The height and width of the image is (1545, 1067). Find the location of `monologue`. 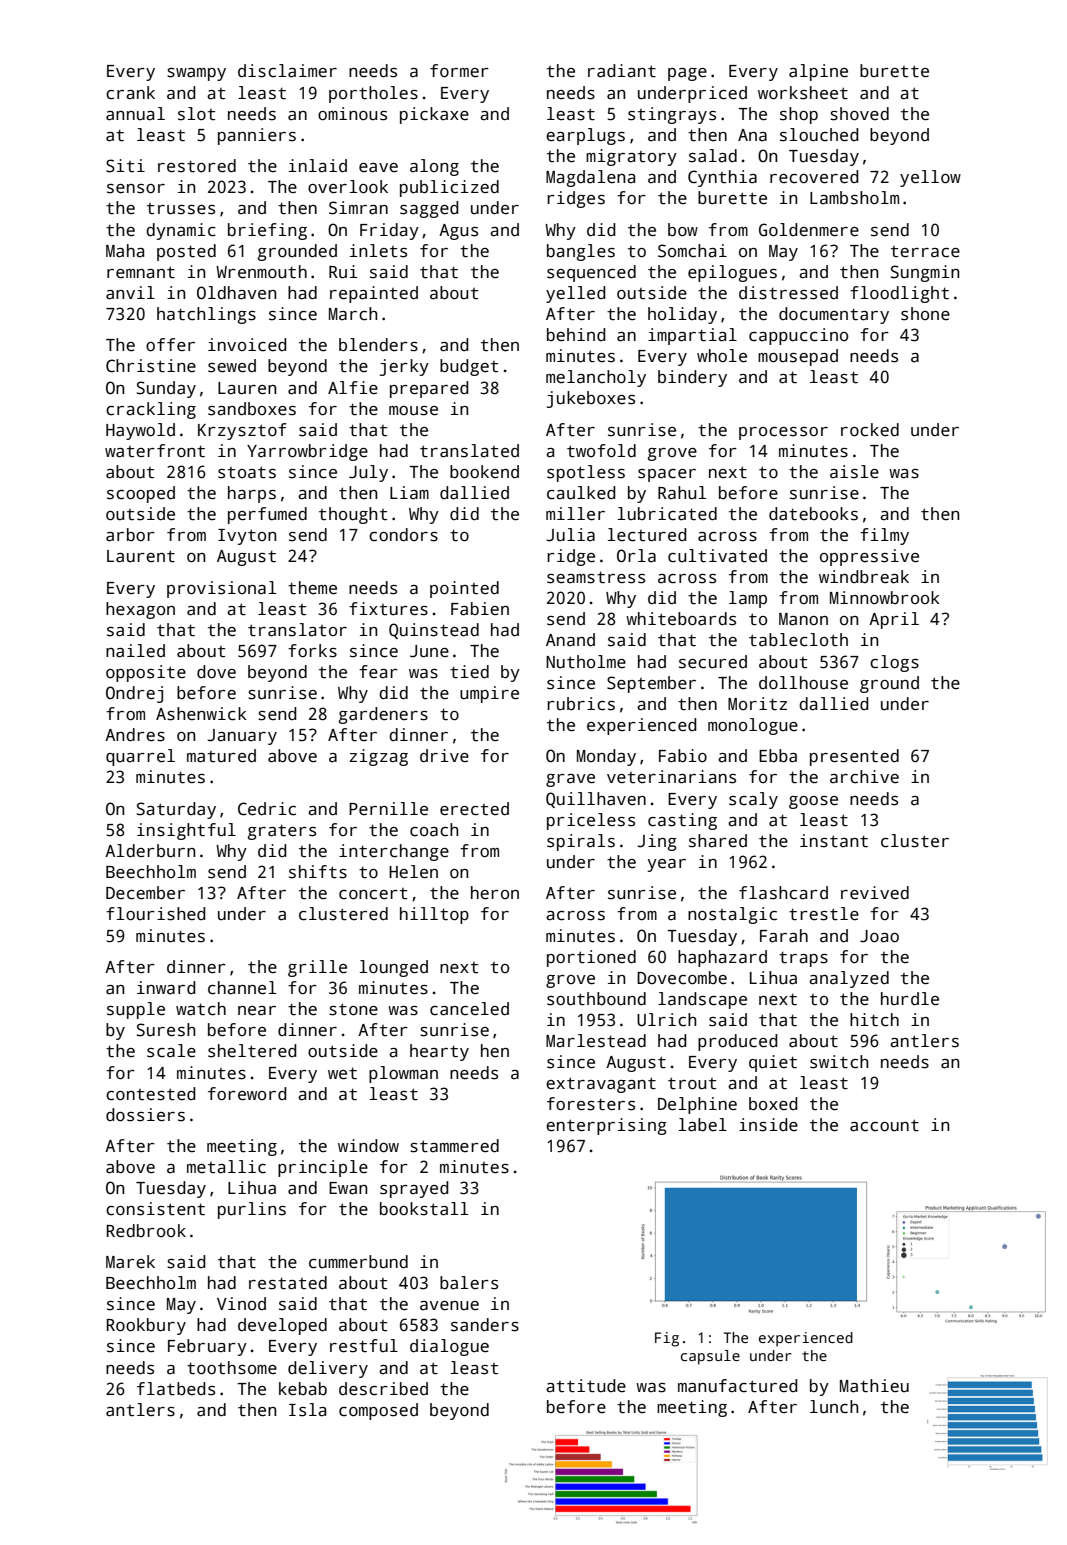

monologue is located at coordinates (753, 726).
